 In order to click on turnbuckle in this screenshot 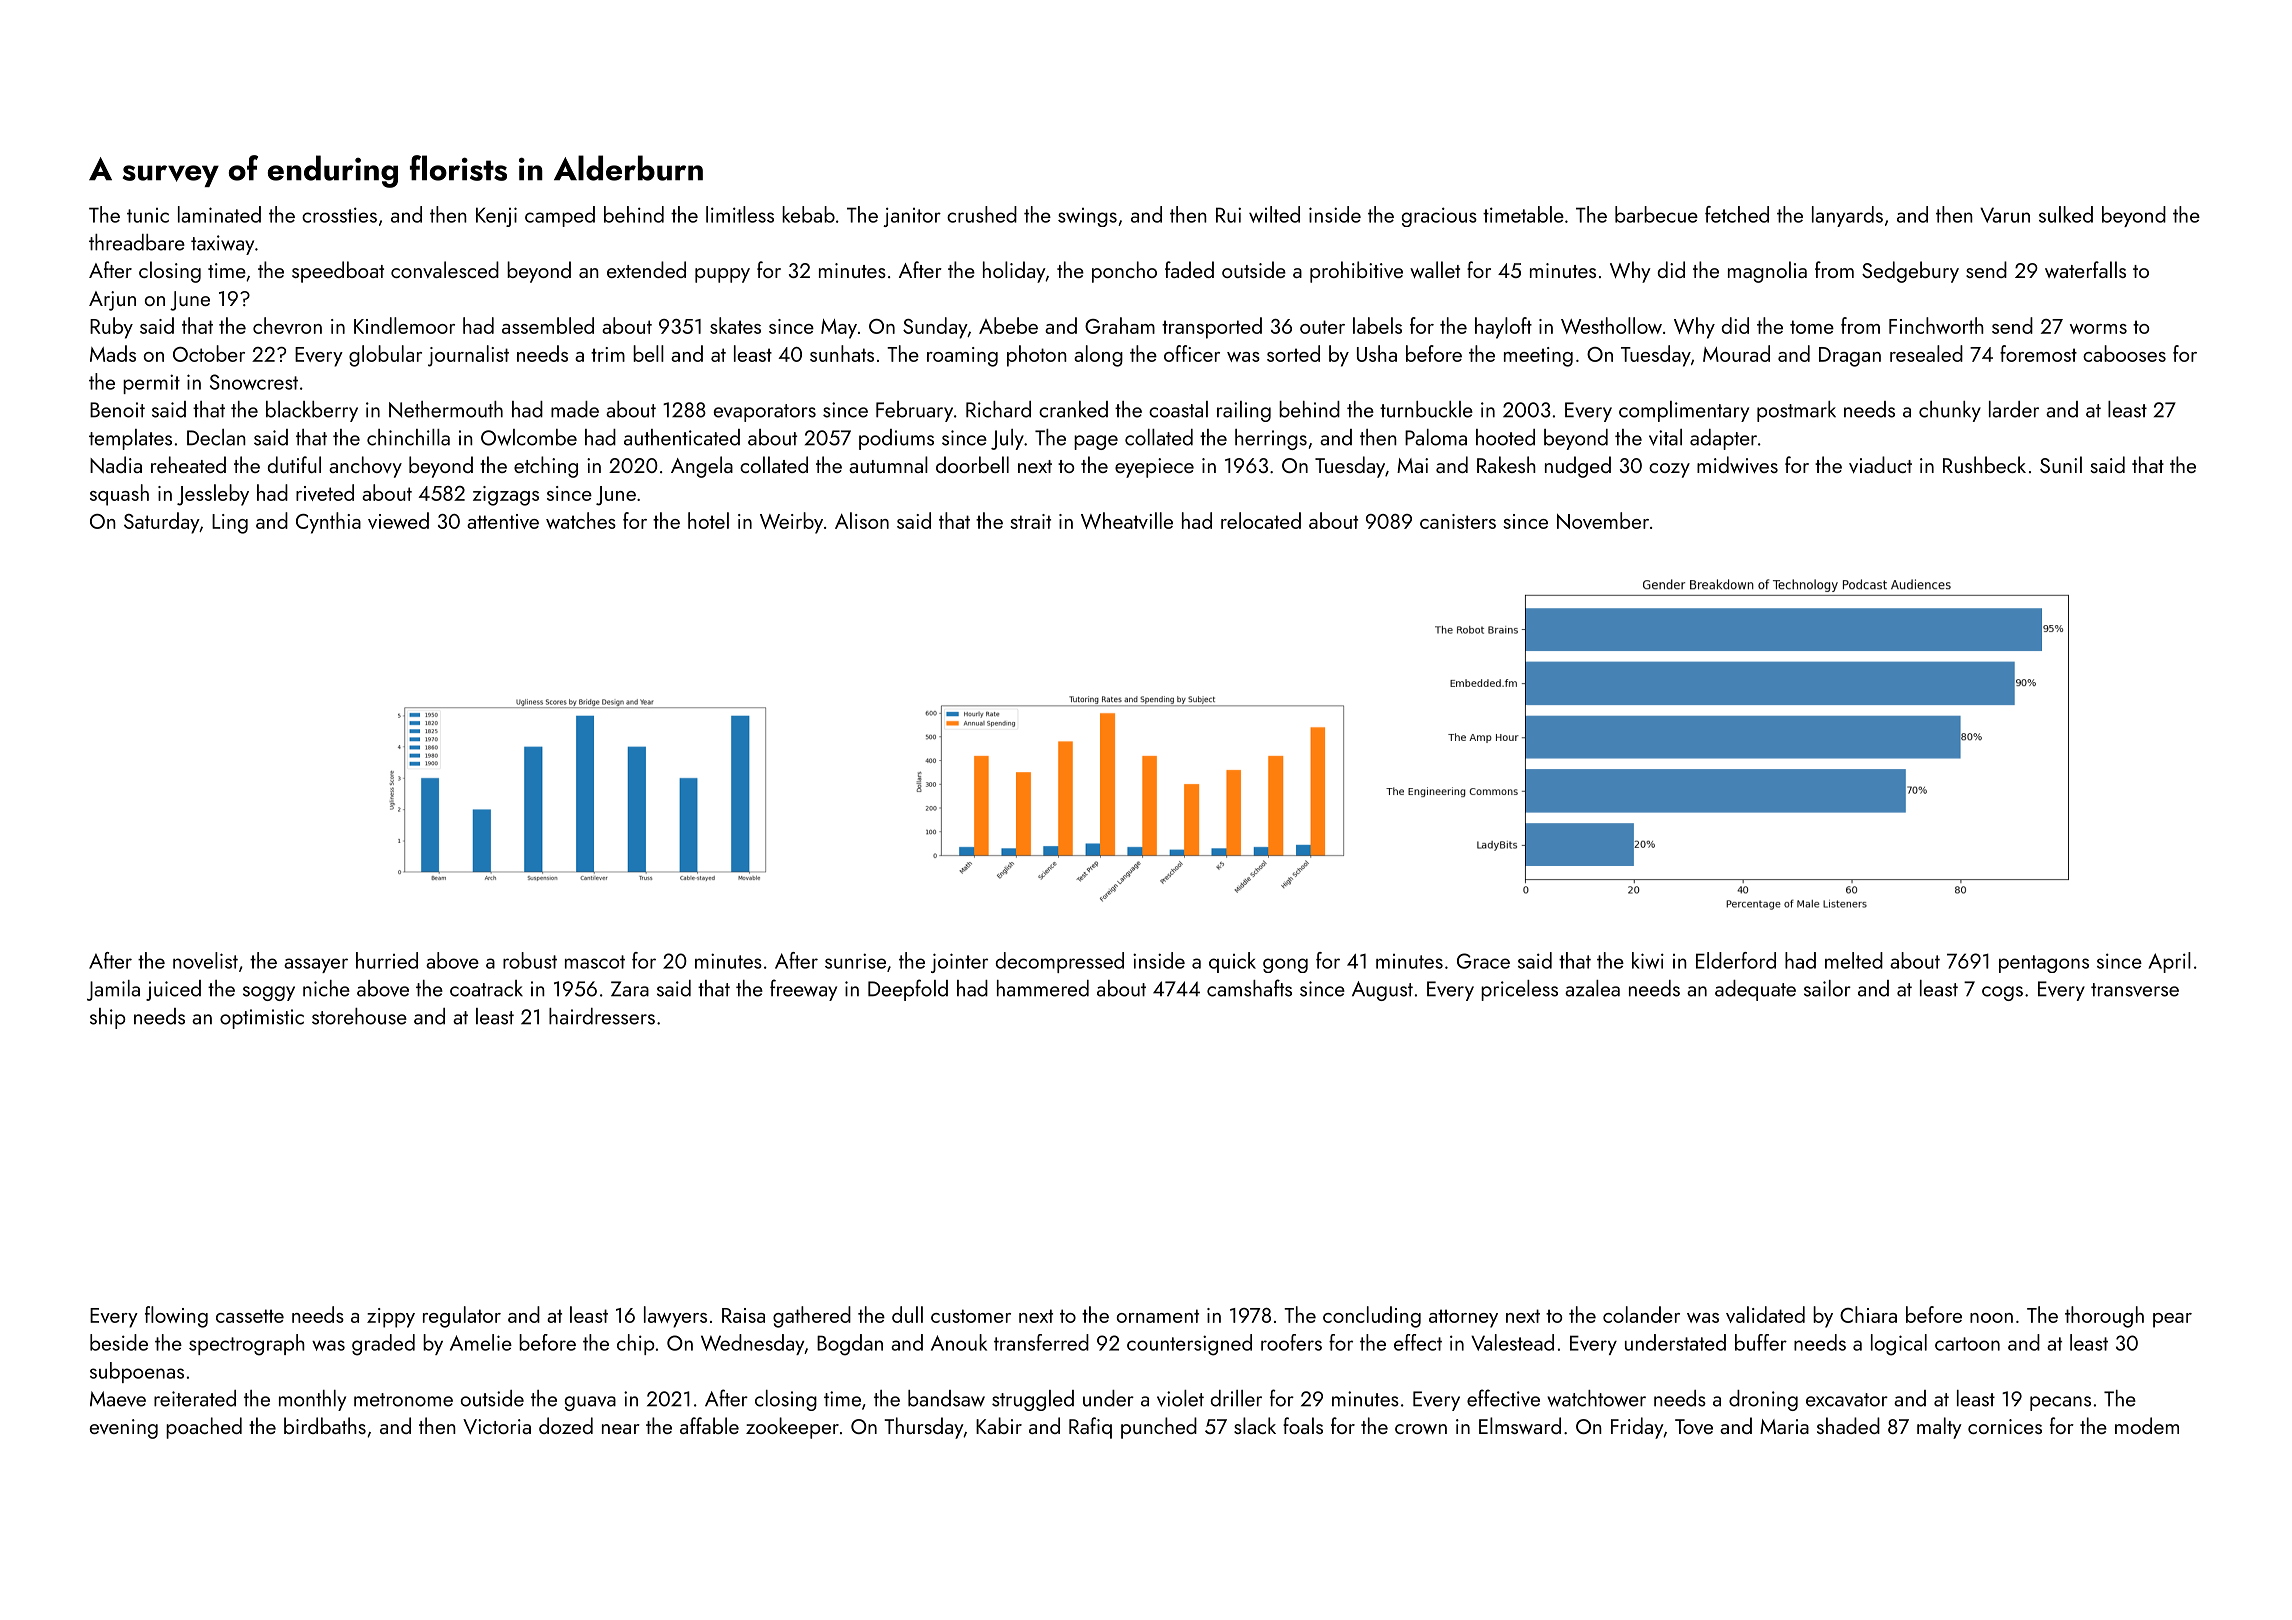, I will do `click(1426, 409)`.
